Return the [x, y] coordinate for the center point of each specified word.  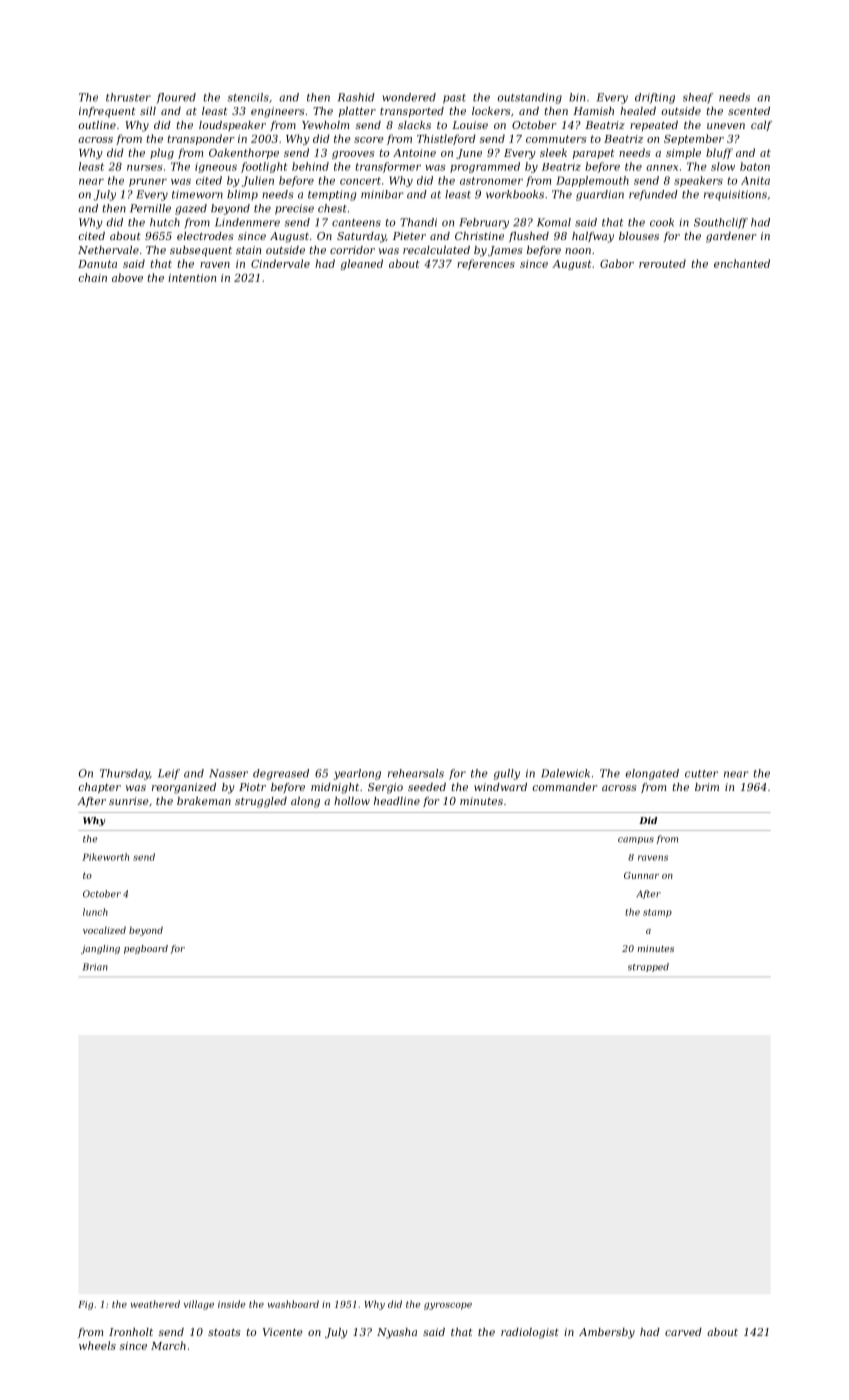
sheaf [698, 98]
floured [176, 98]
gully [507, 774]
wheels [97, 1345]
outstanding [529, 98]
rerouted [662, 263]
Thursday [125, 774]
